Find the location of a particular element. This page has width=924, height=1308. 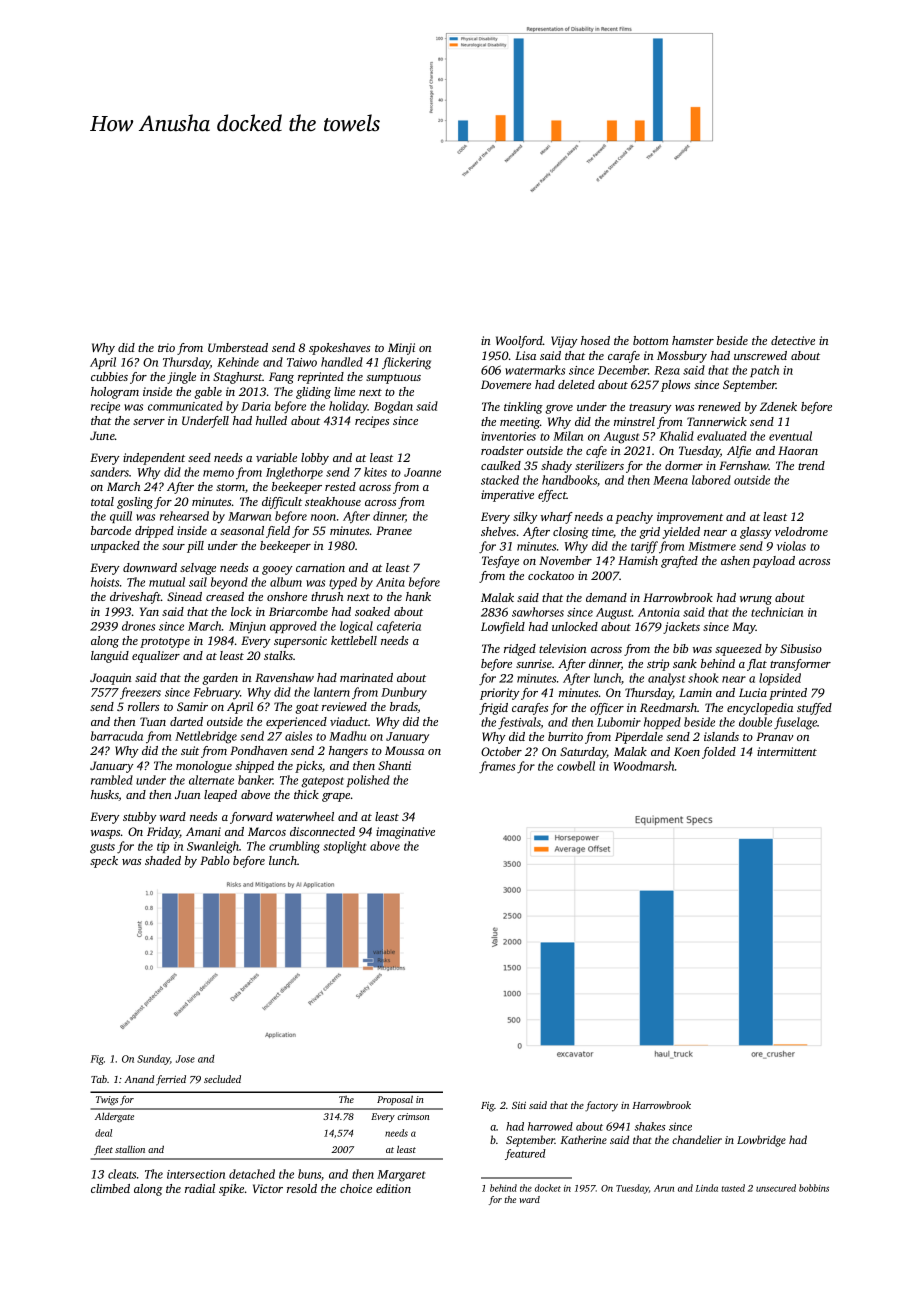

seasonal is located at coordinates (242, 530).
